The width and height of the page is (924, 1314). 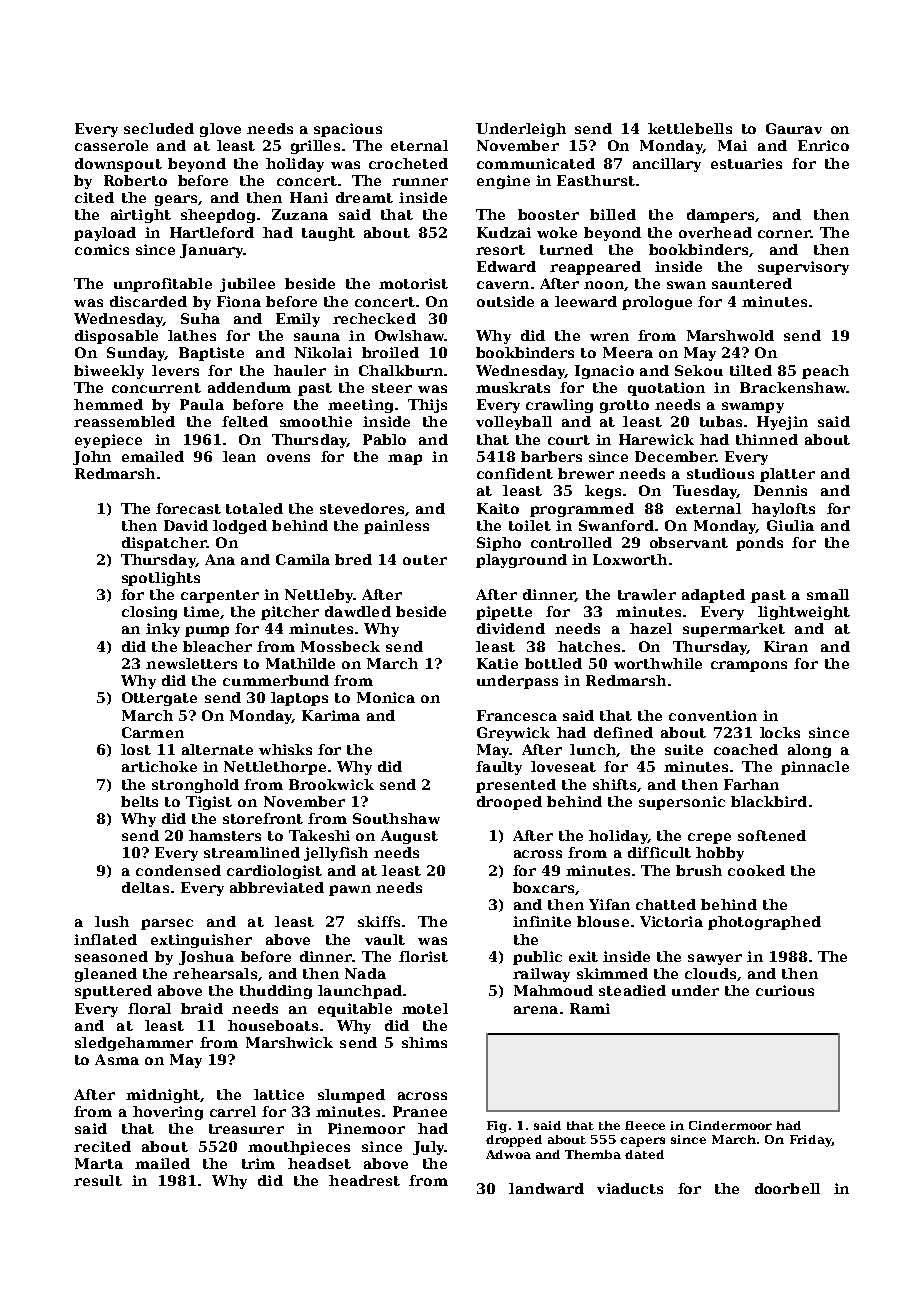 What do you see at coordinates (759, 544) in the page?
I see `ponds` at bounding box center [759, 544].
